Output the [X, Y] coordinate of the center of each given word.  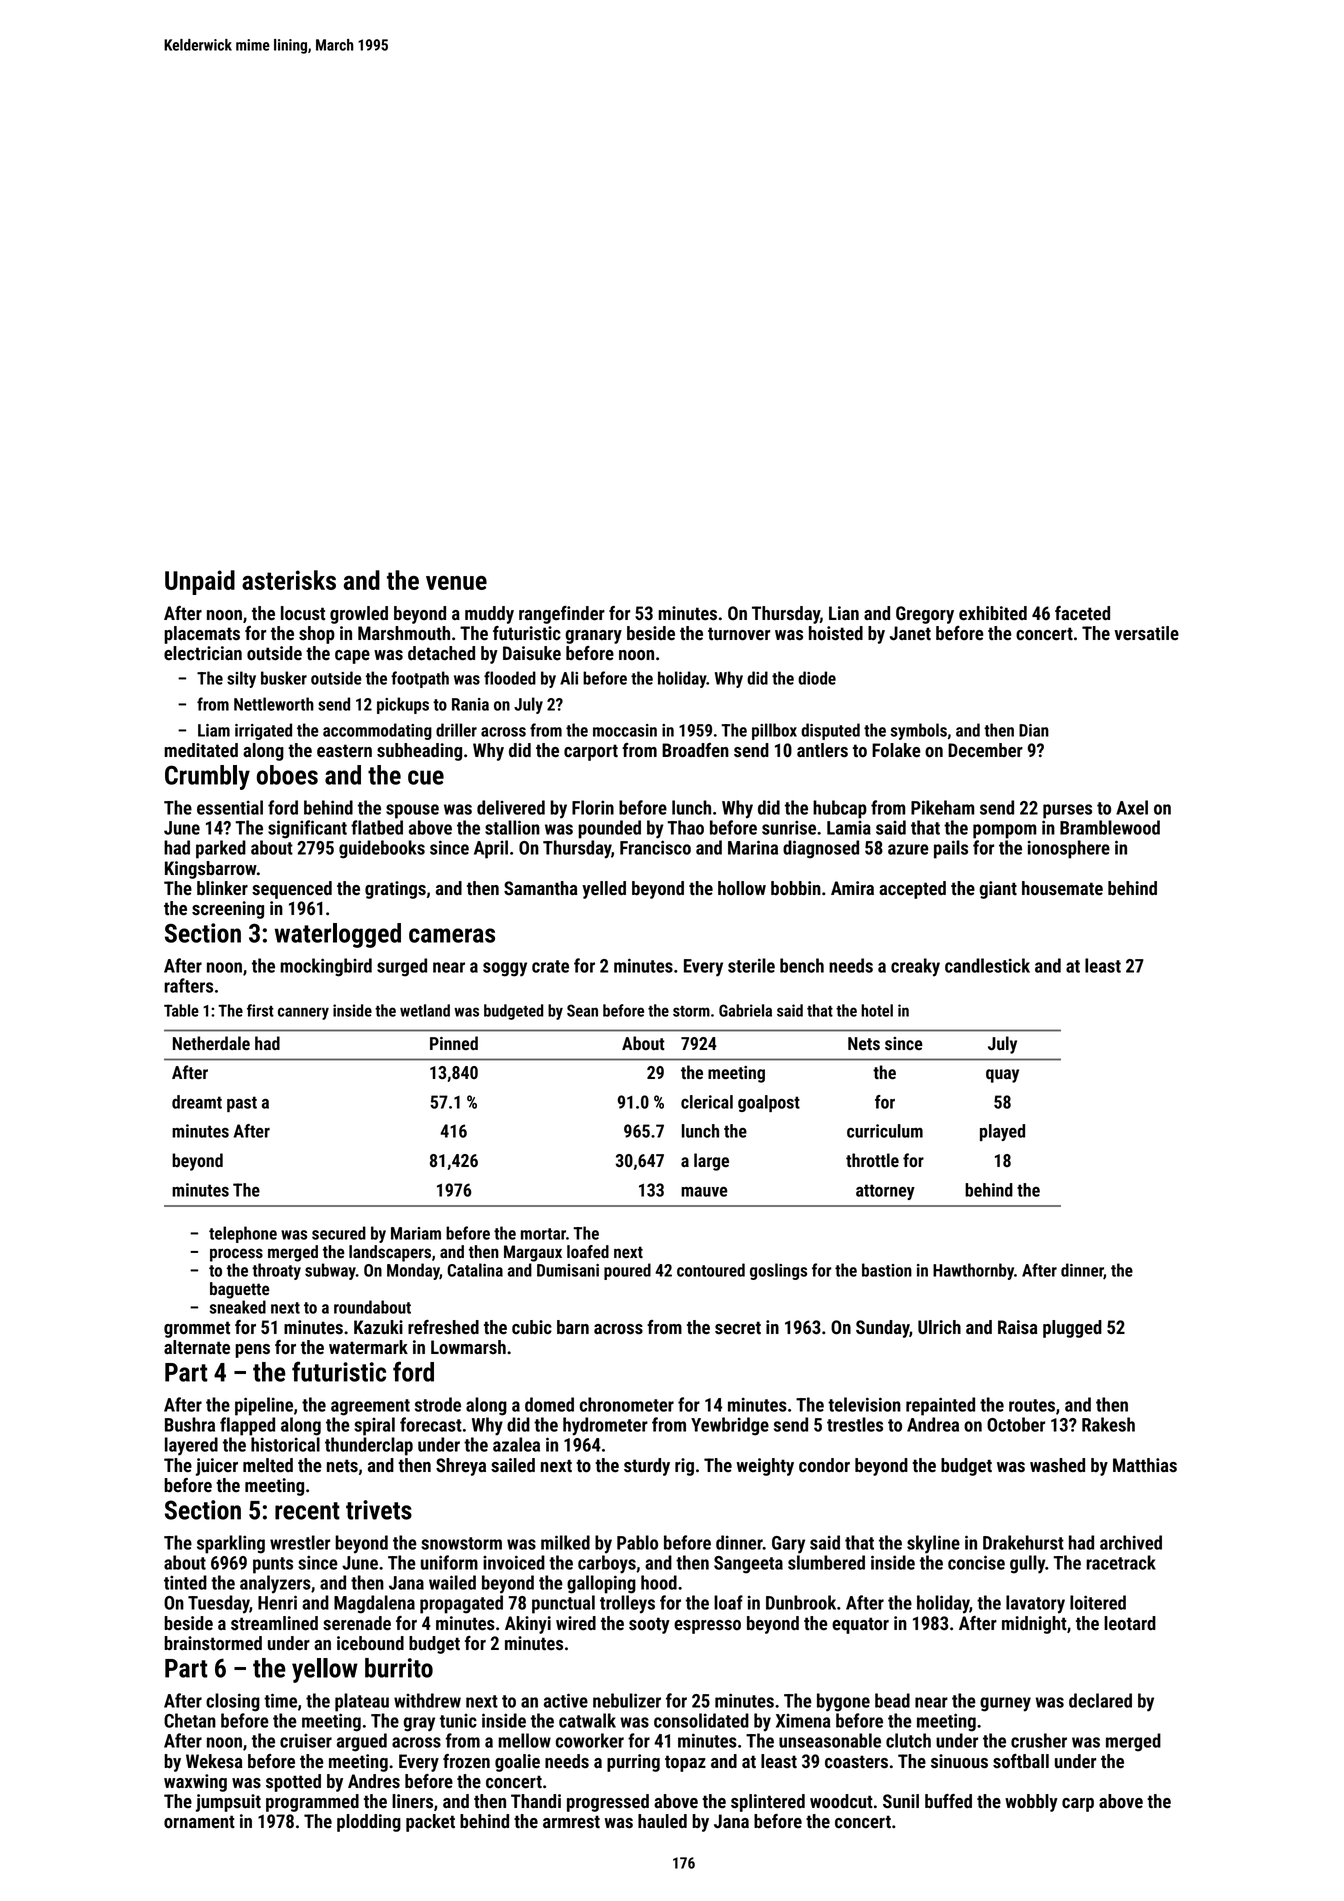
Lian [844, 613]
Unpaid [200, 582]
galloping [601, 1584]
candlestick [987, 965]
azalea [516, 1444]
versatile [1146, 633]
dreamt [197, 1102]
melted [268, 1465]
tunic [458, 1721]
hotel [877, 1010]
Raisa [1018, 1327]
